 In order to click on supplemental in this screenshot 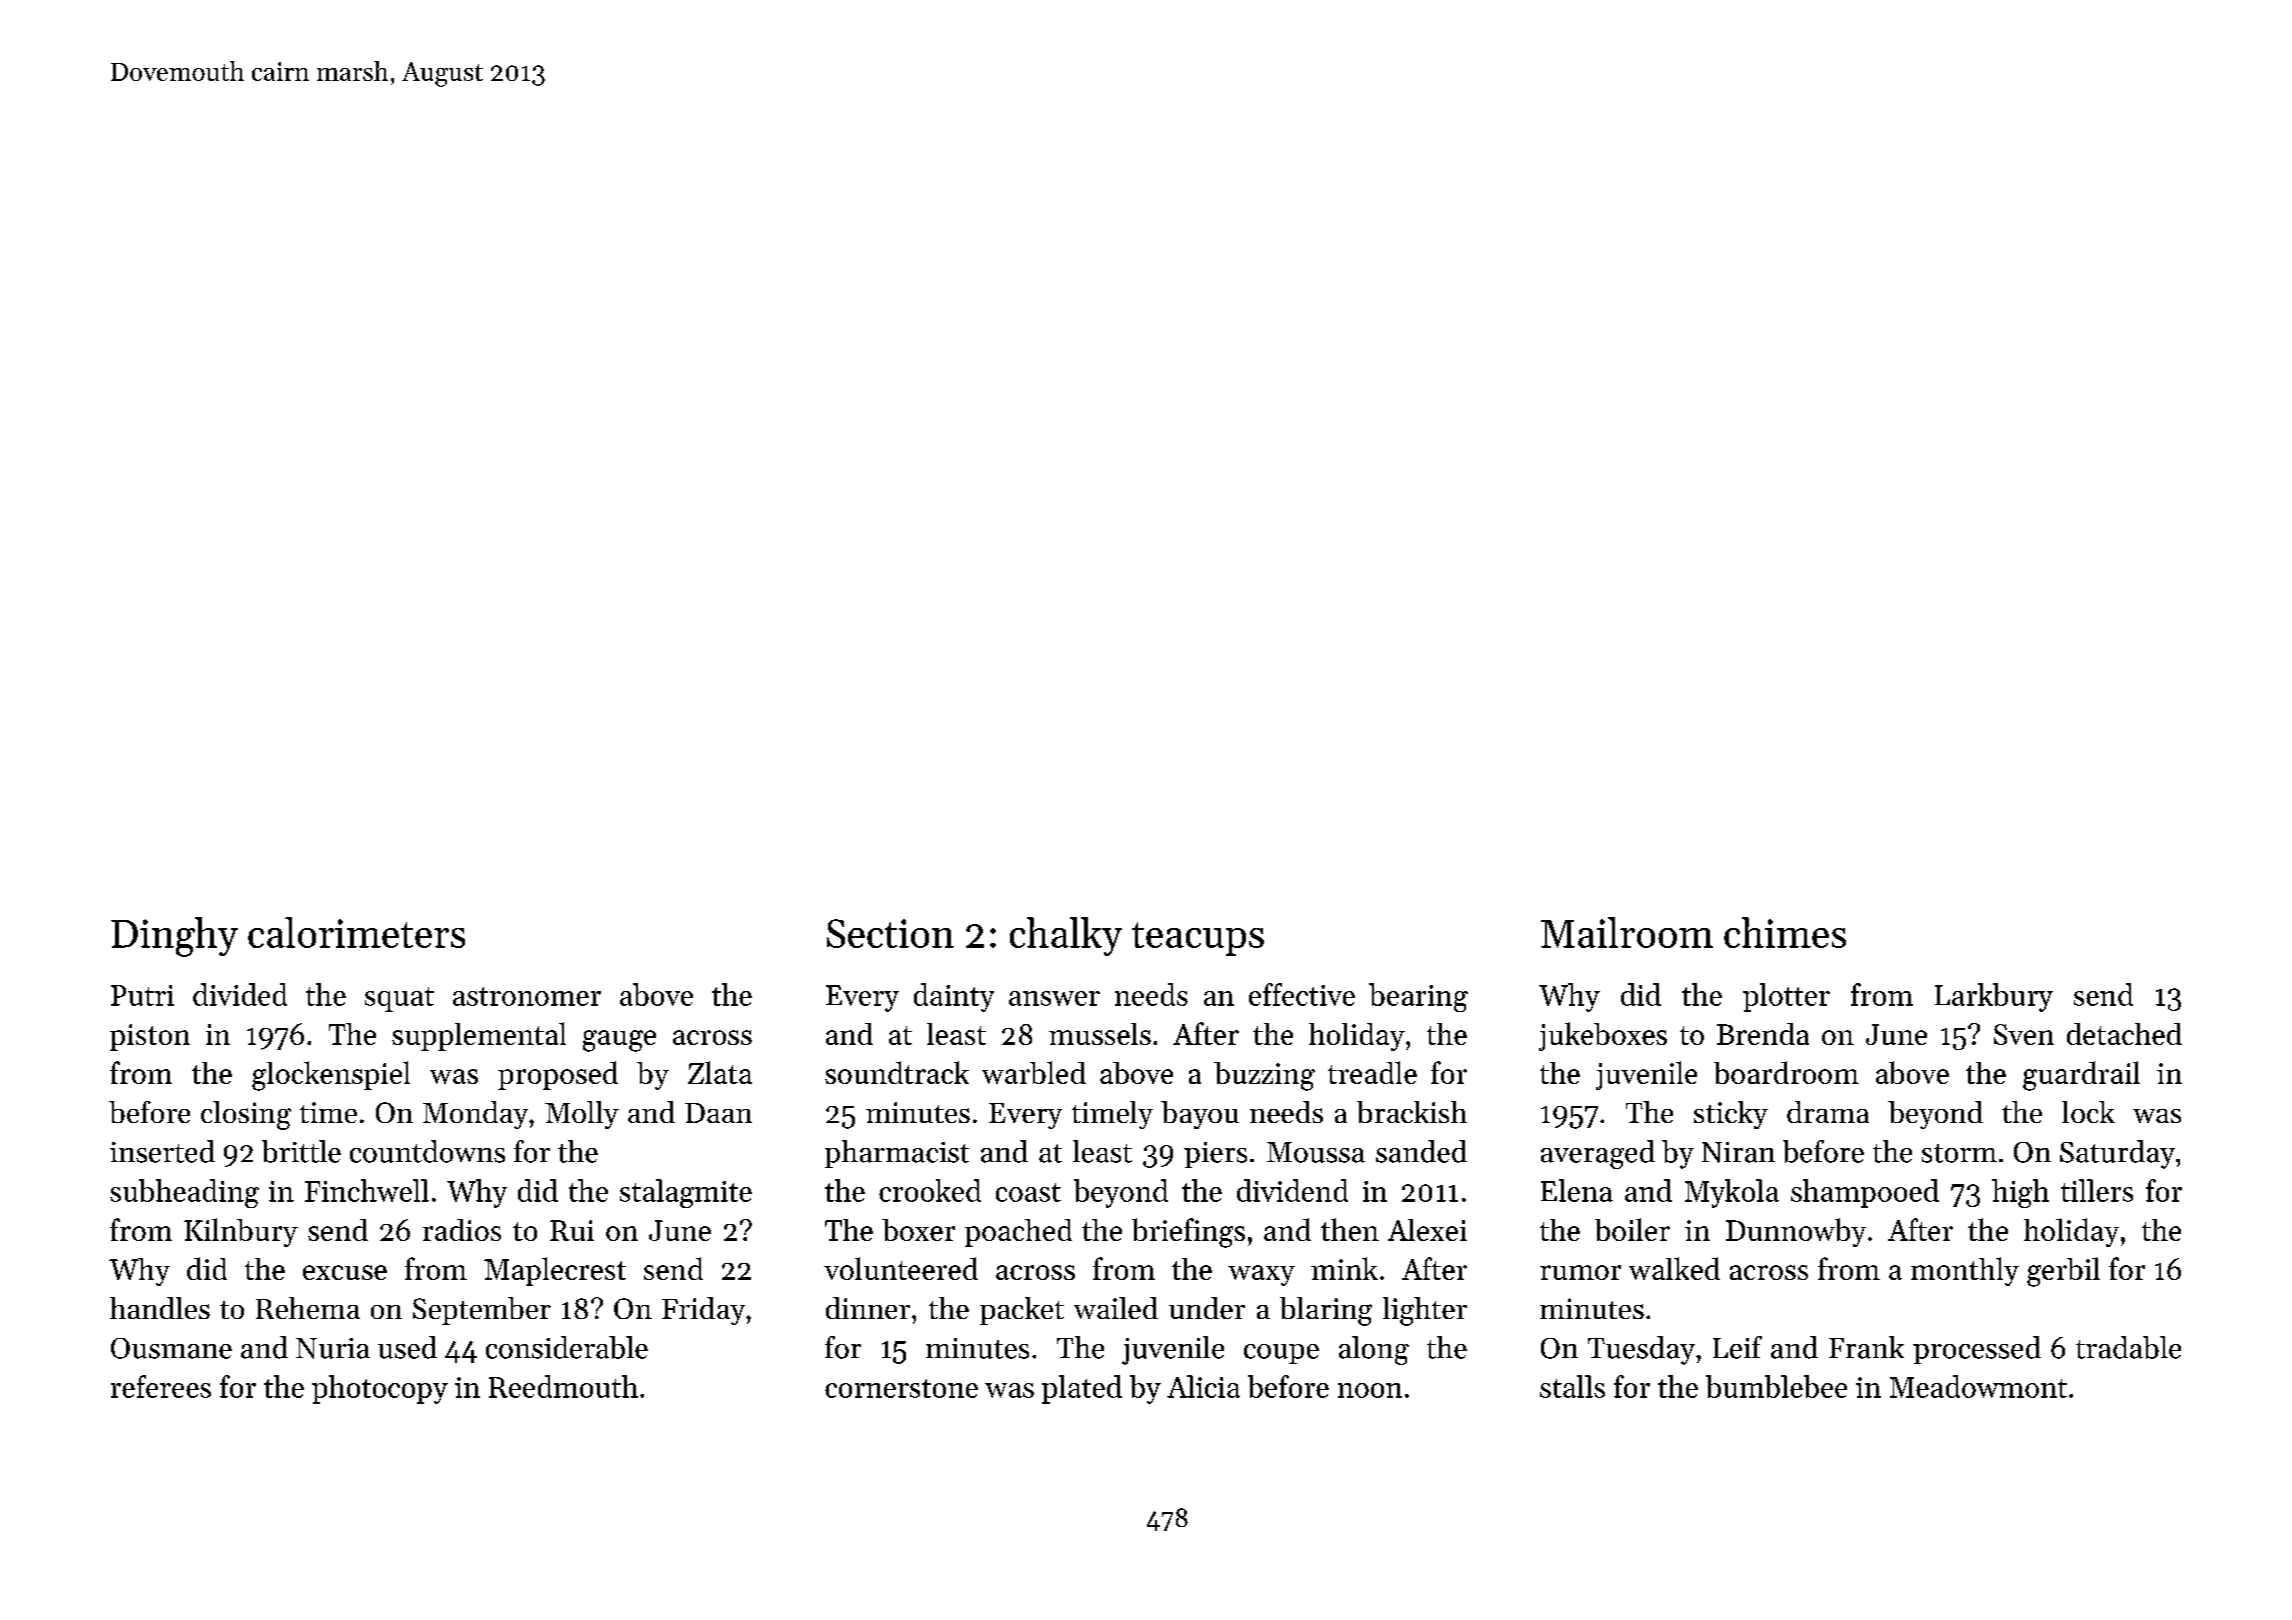, I will do `click(479, 1036)`.
